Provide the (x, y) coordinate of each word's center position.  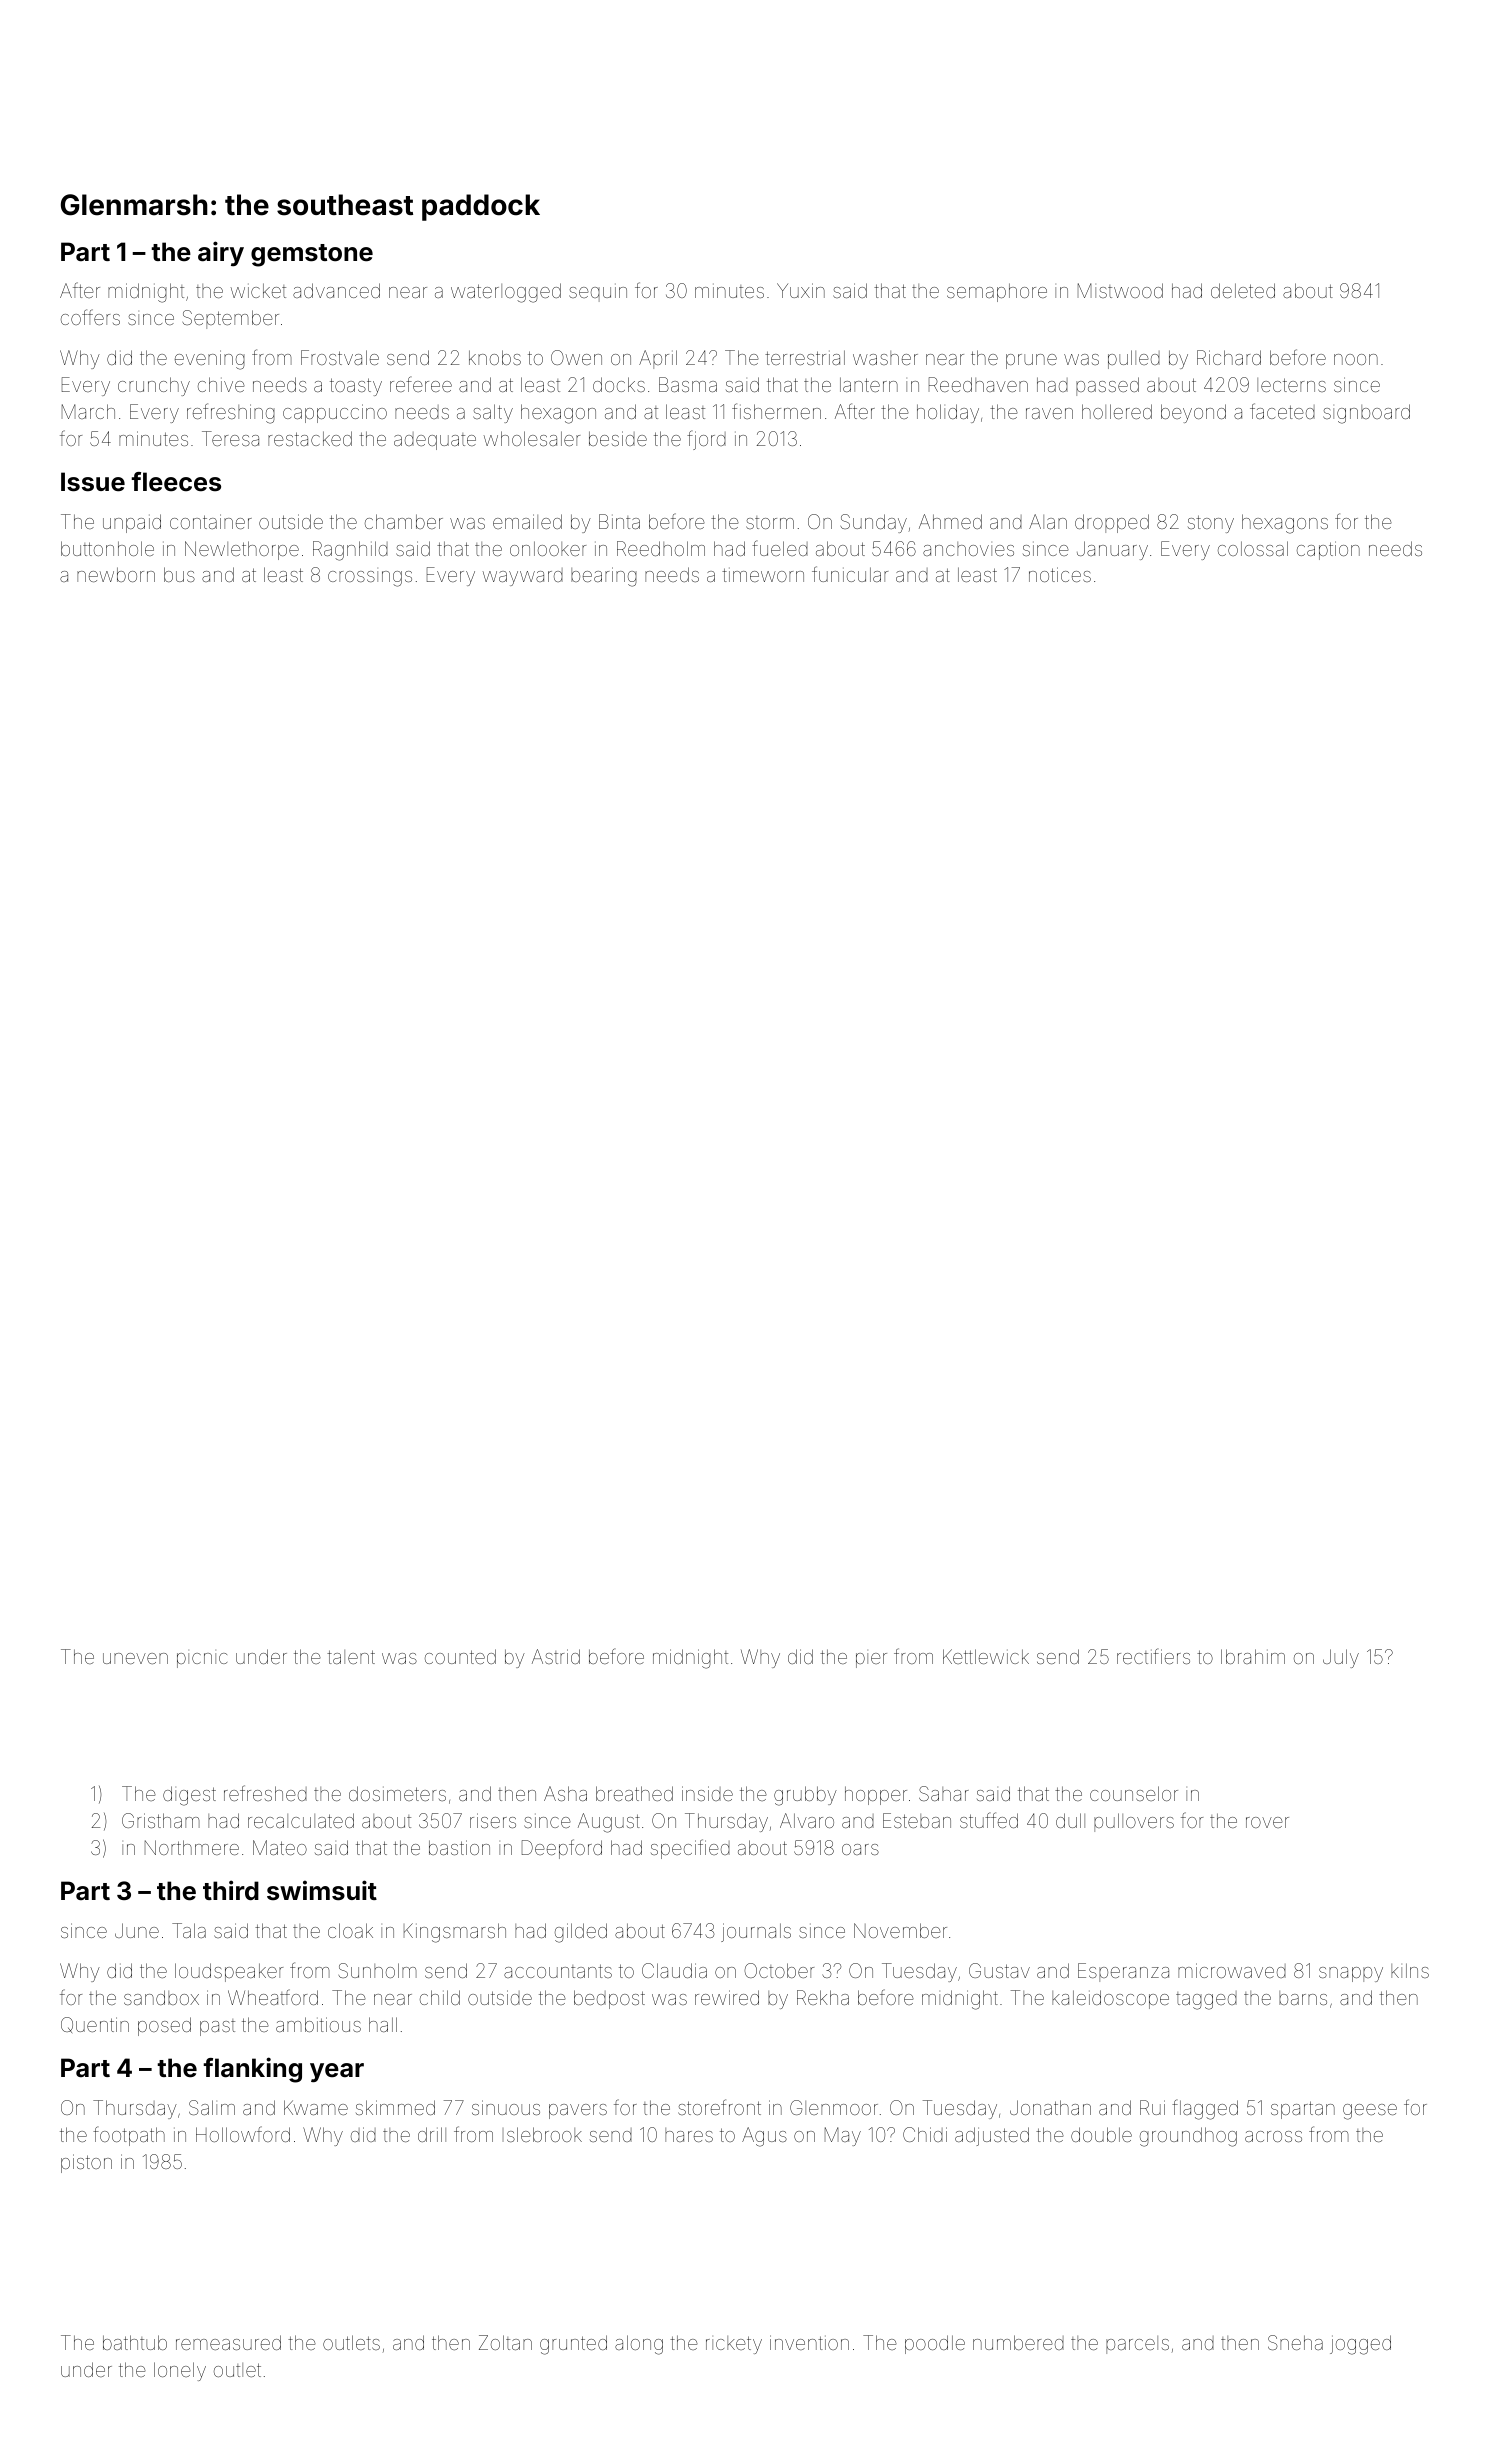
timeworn (763, 575)
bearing (604, 577)
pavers (578, 2111)
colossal (1253, 548)
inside (707, 1793)
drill (432, 2134)
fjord (706, 440)
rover (1267, 1822)
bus (179, 574)
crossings (370, 579)
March (88, 411)
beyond (1193, 413)
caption (1328, 550)
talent (351, 1657)
